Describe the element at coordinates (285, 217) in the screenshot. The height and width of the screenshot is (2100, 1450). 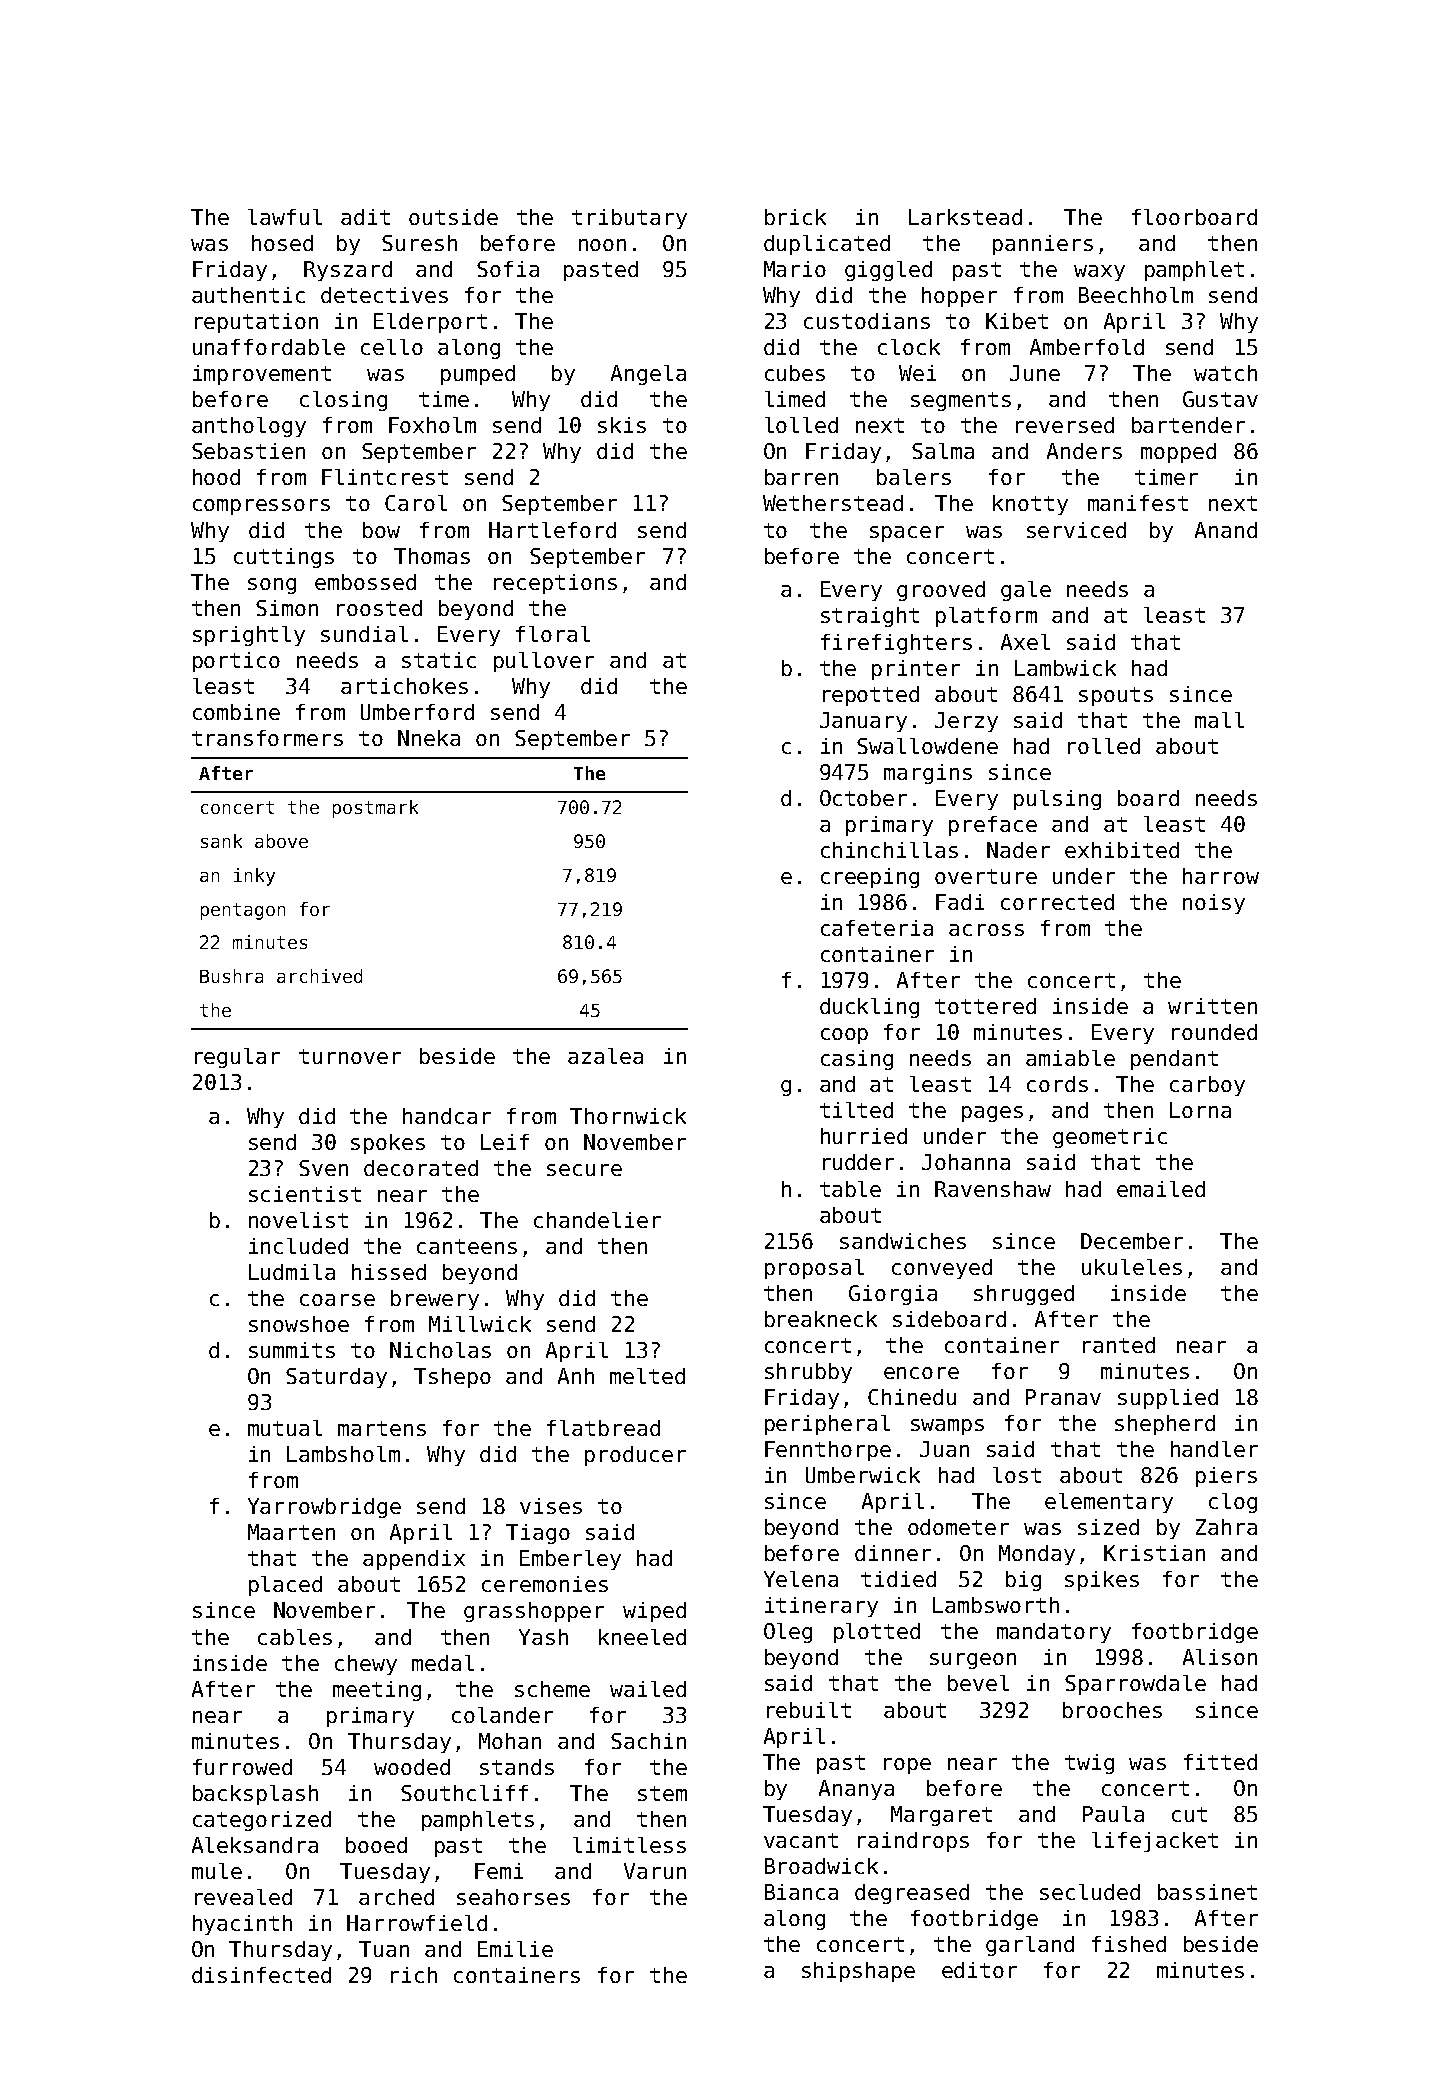
I see `lawful` at that location.
